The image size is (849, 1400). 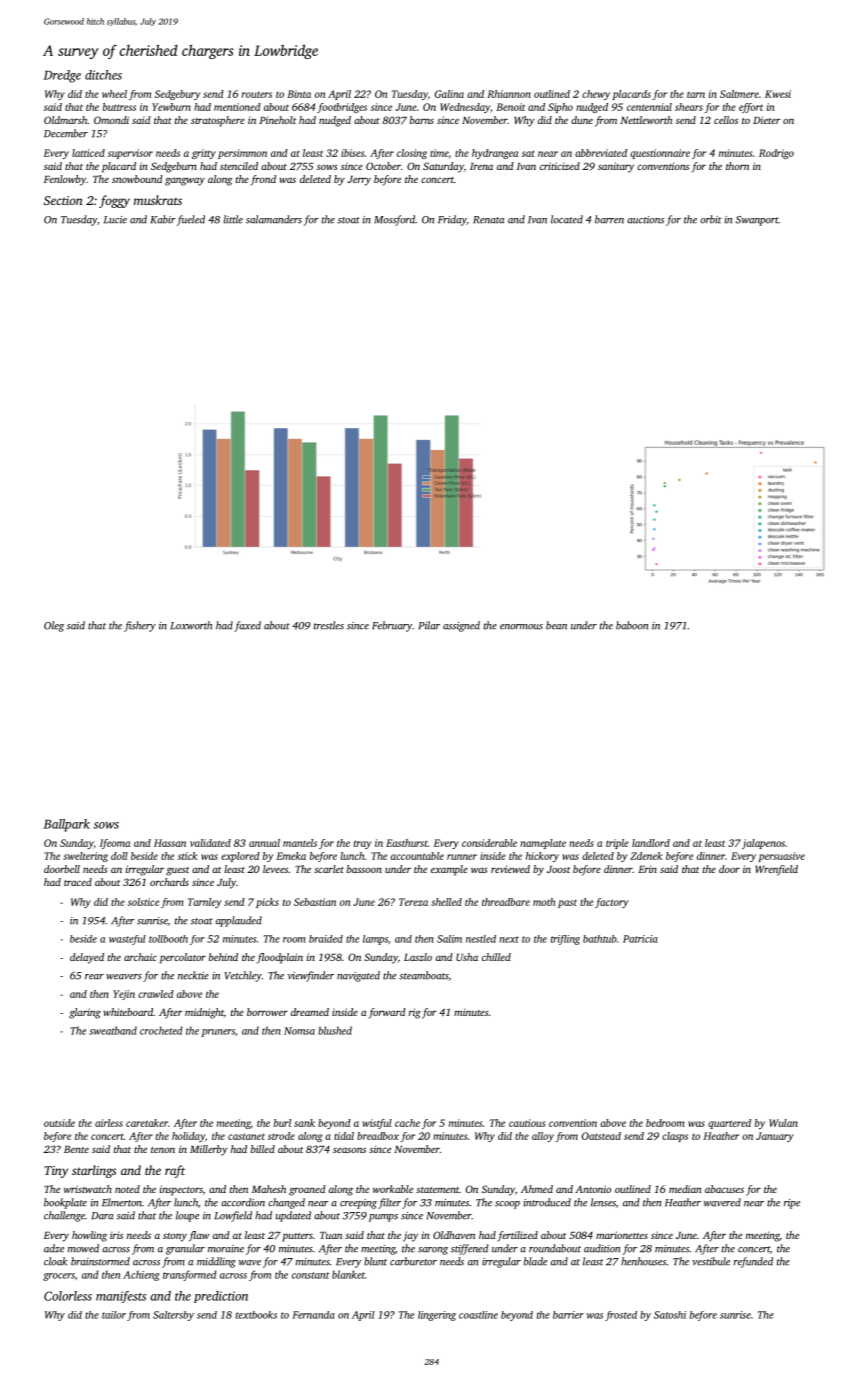 What do you see at coordinates (449, 94) in the page?
I see `Galina` at bounding box center [449, 94].
